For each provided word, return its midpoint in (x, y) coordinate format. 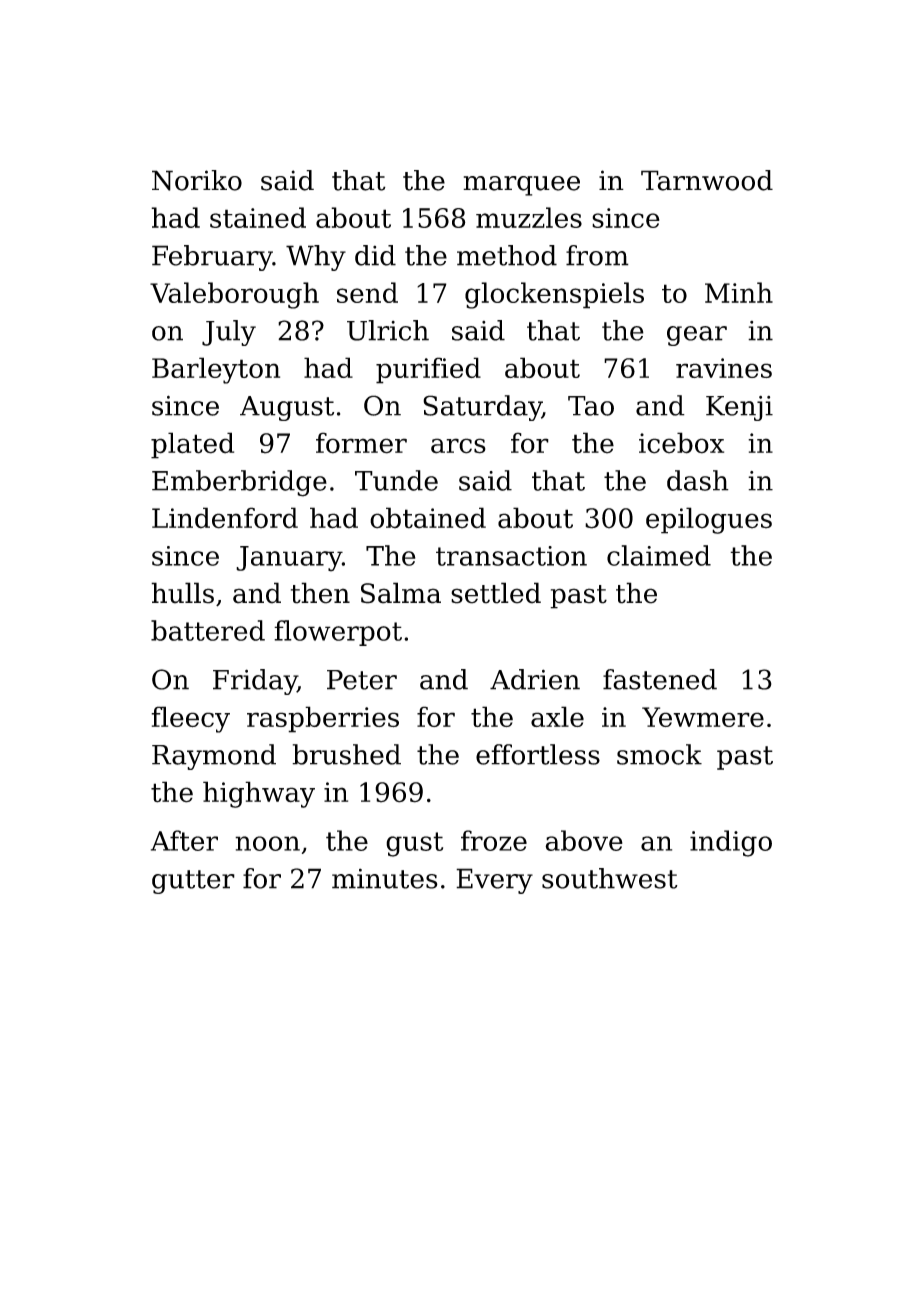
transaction (511, 556)
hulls (182, 593)
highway (259, 794)
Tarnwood (707, 180)
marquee (521, 186)
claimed (659, 555)
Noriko (197, 180)
